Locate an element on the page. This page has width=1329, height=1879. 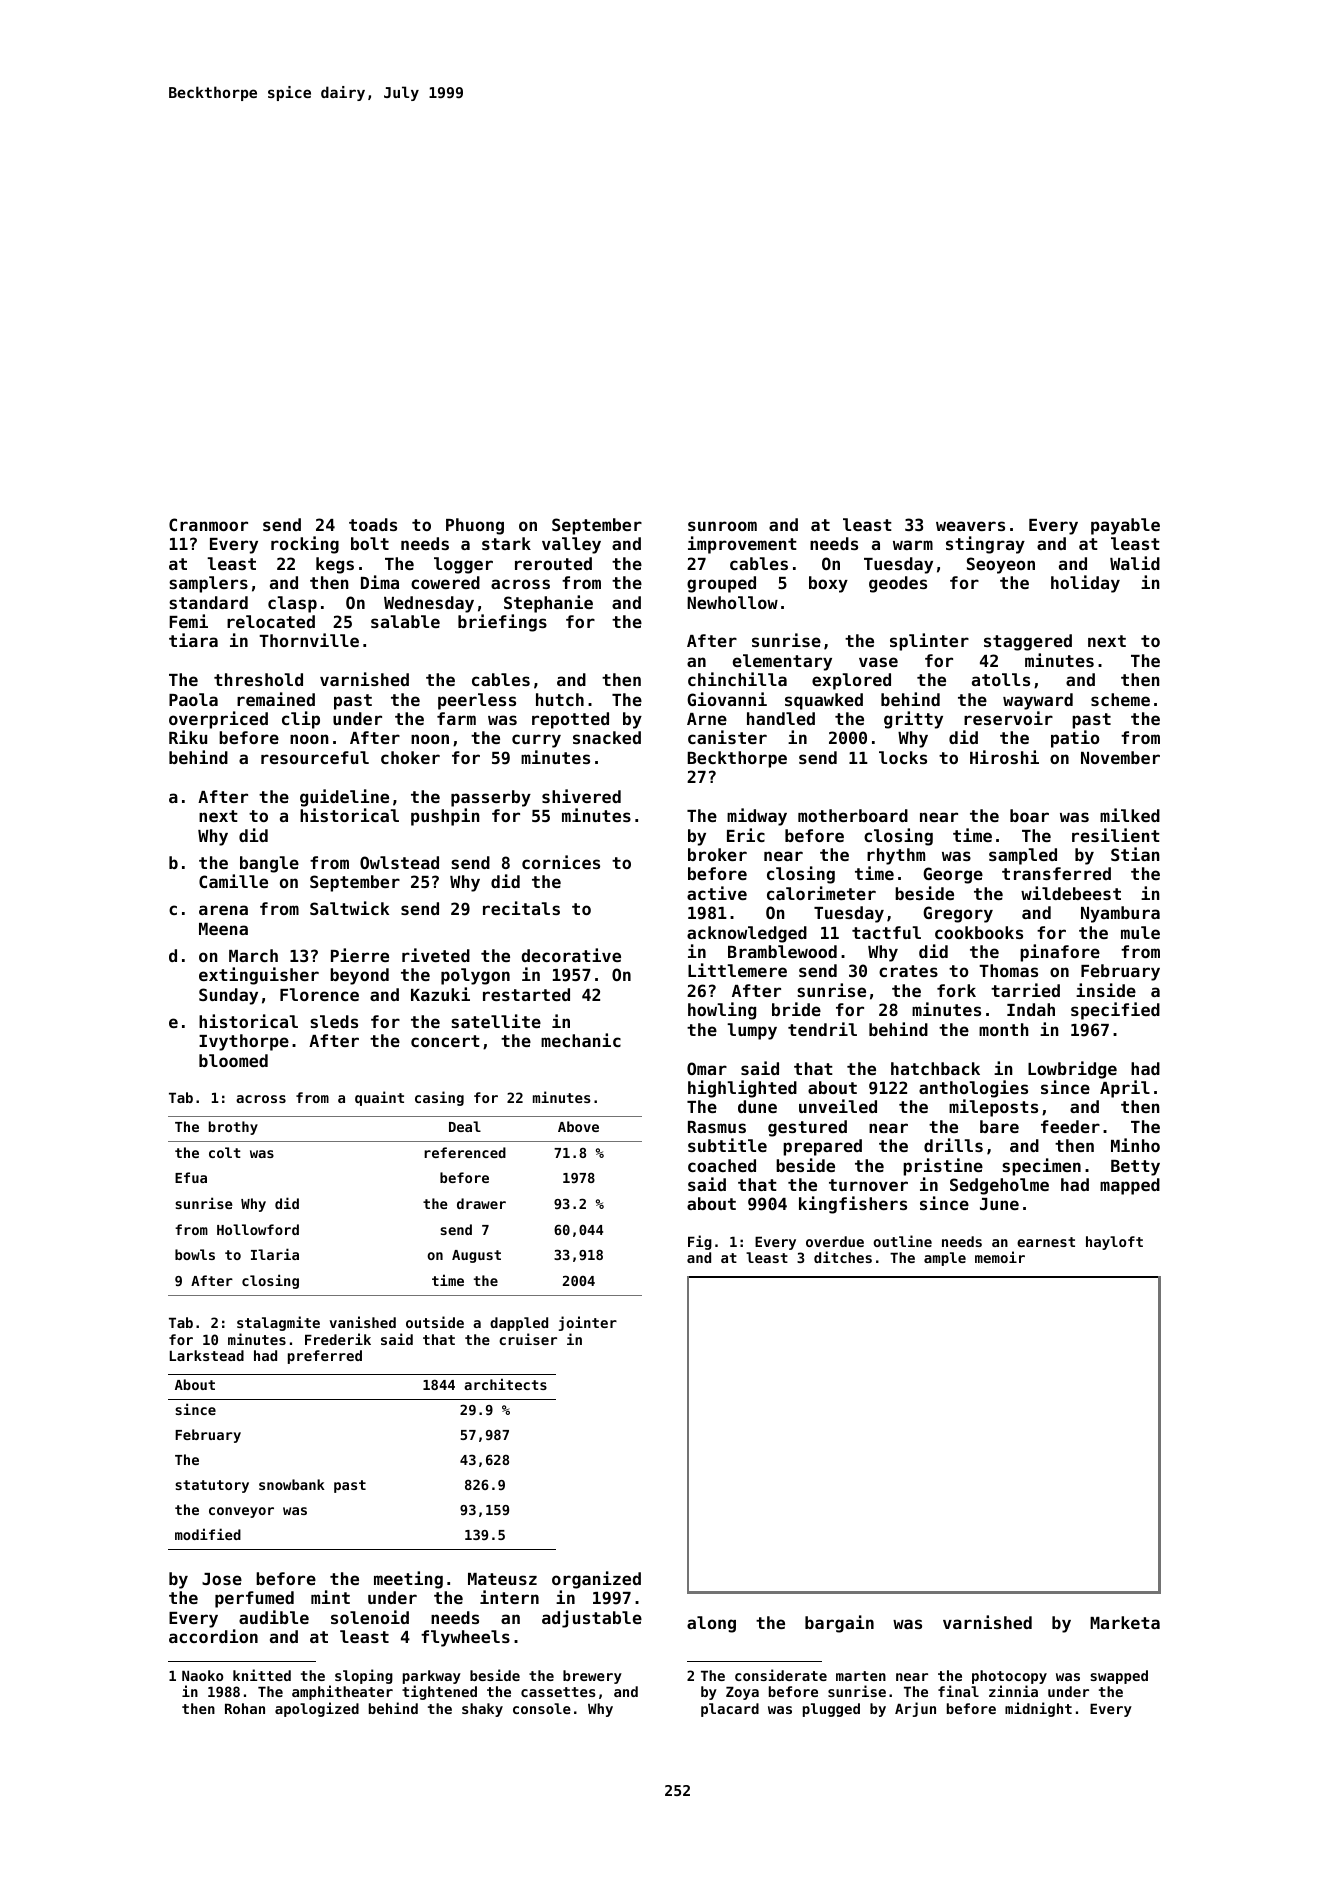
swapped is located at coordinates (1119, 1677).
